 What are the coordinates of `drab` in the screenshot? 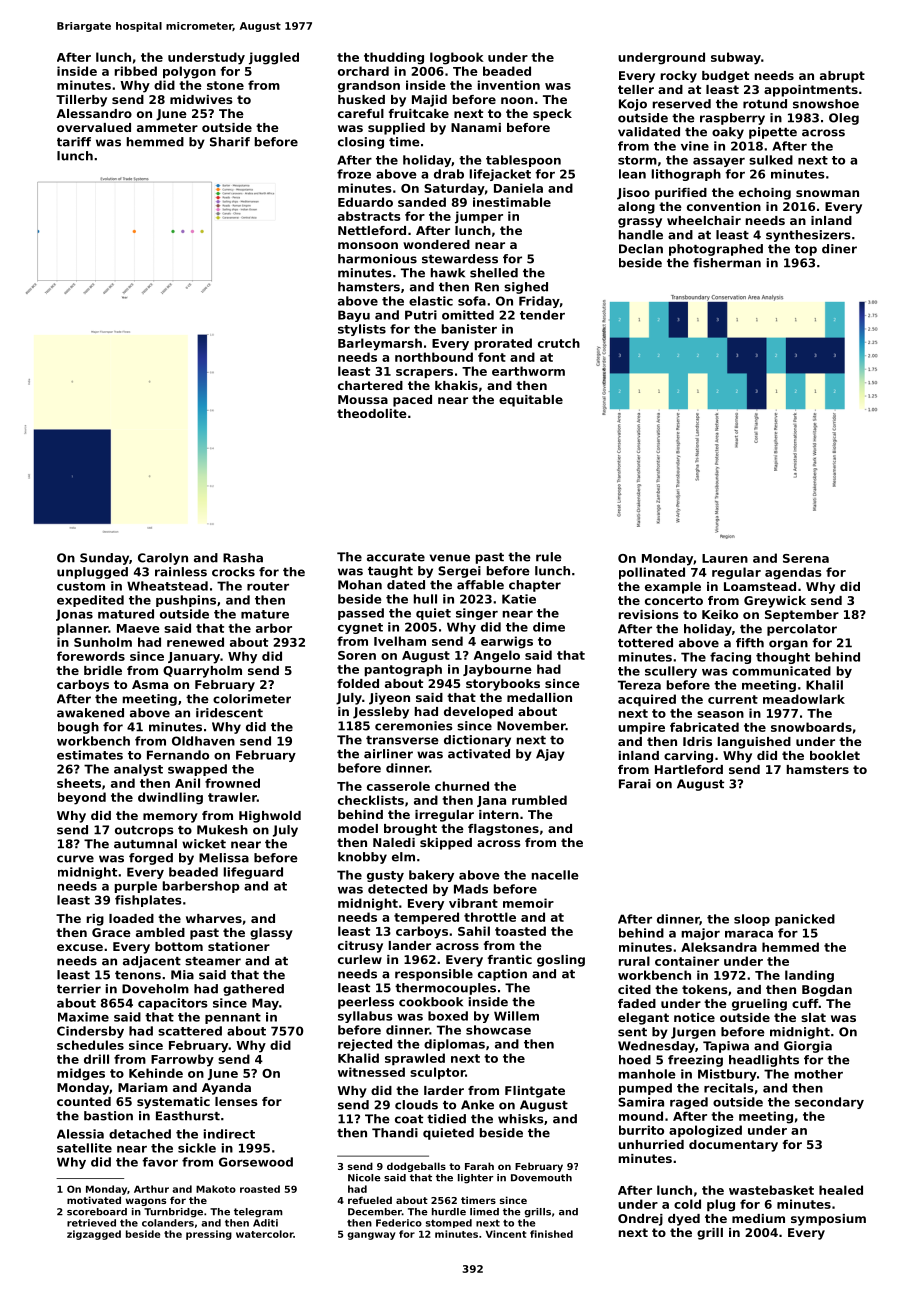 It's located at (449, 174).
